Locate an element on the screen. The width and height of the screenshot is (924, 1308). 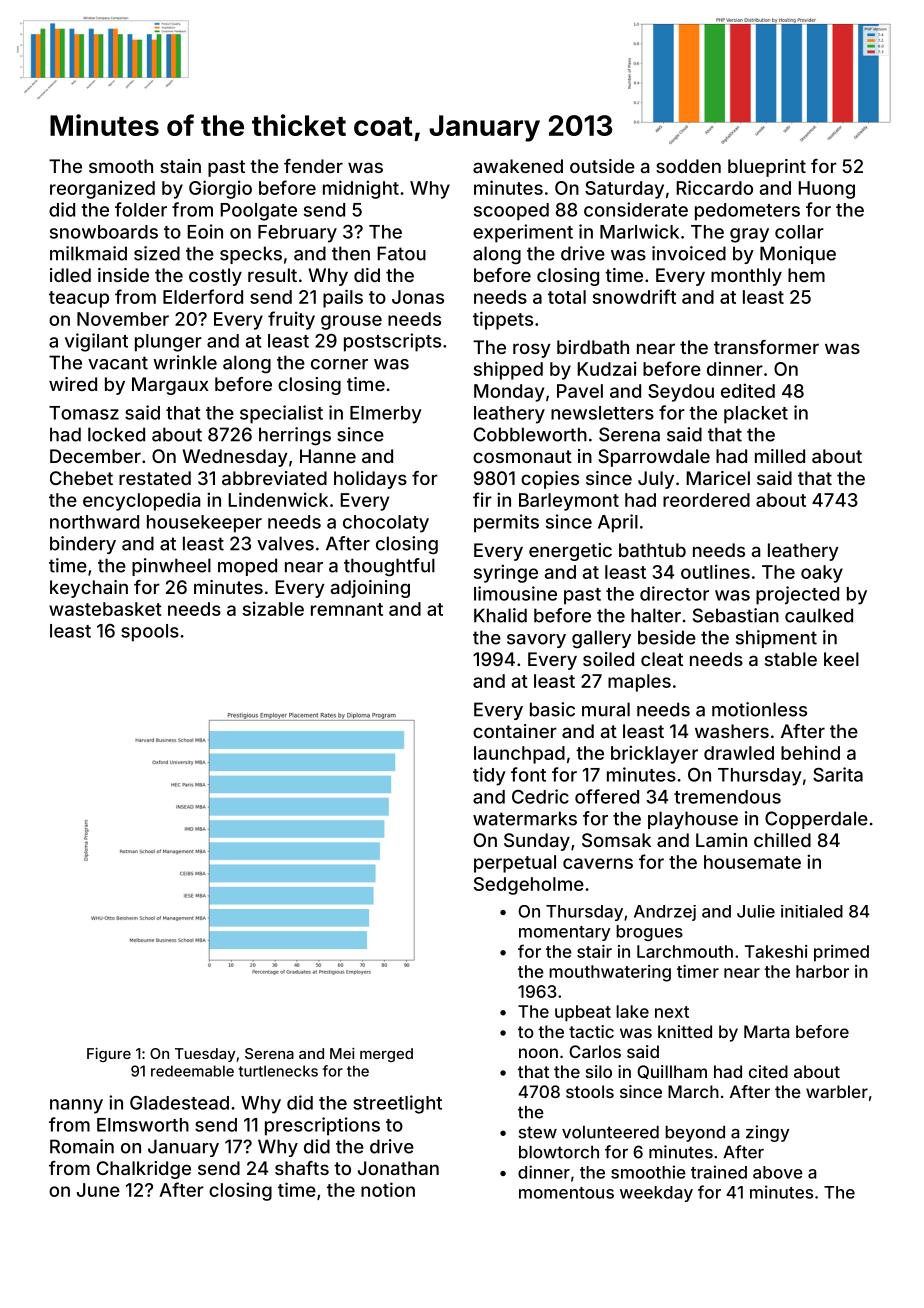
sodden is located at coordinates (688, 166).
